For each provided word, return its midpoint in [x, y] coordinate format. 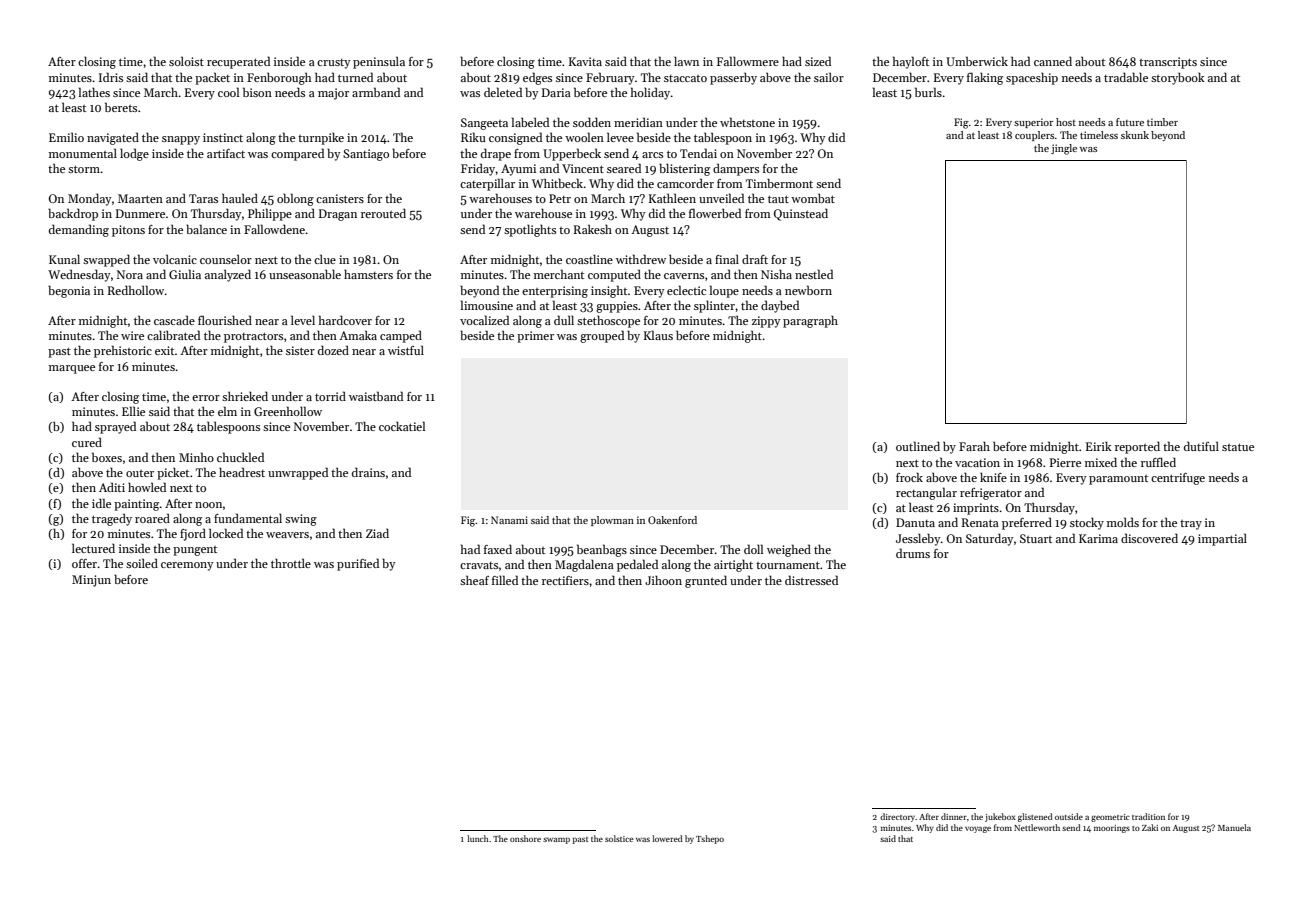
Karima [1098, 538]
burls [928, 92]
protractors [253, 337]
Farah [974, 446]
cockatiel [402, 426]
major [333, 94]
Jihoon [663, 580]
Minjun [91, 581]
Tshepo [710, 839]
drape [496, 154]
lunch [478, 838]
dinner [954, 816]
